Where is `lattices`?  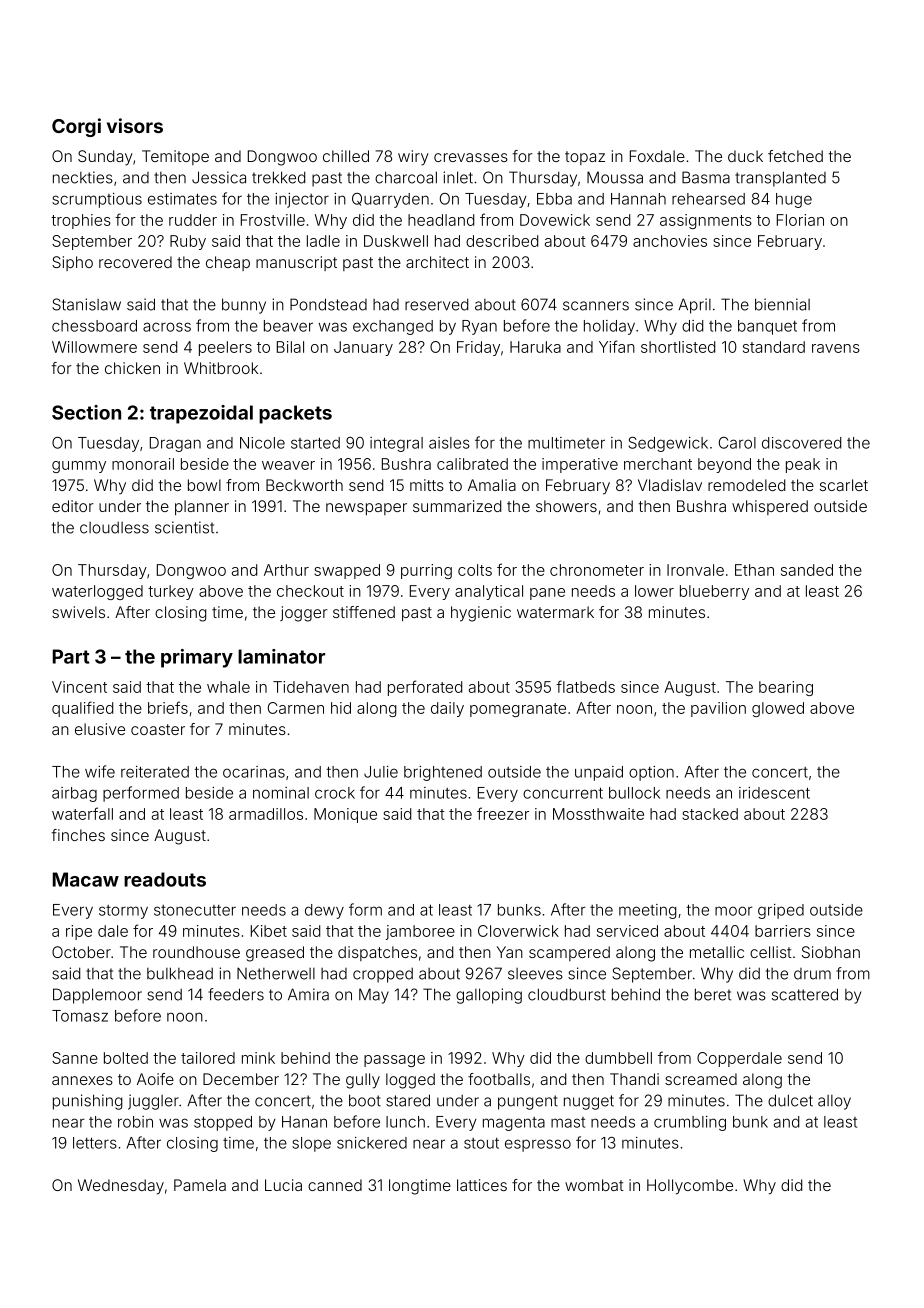
lattices is located at coordinates (482, 1185).
